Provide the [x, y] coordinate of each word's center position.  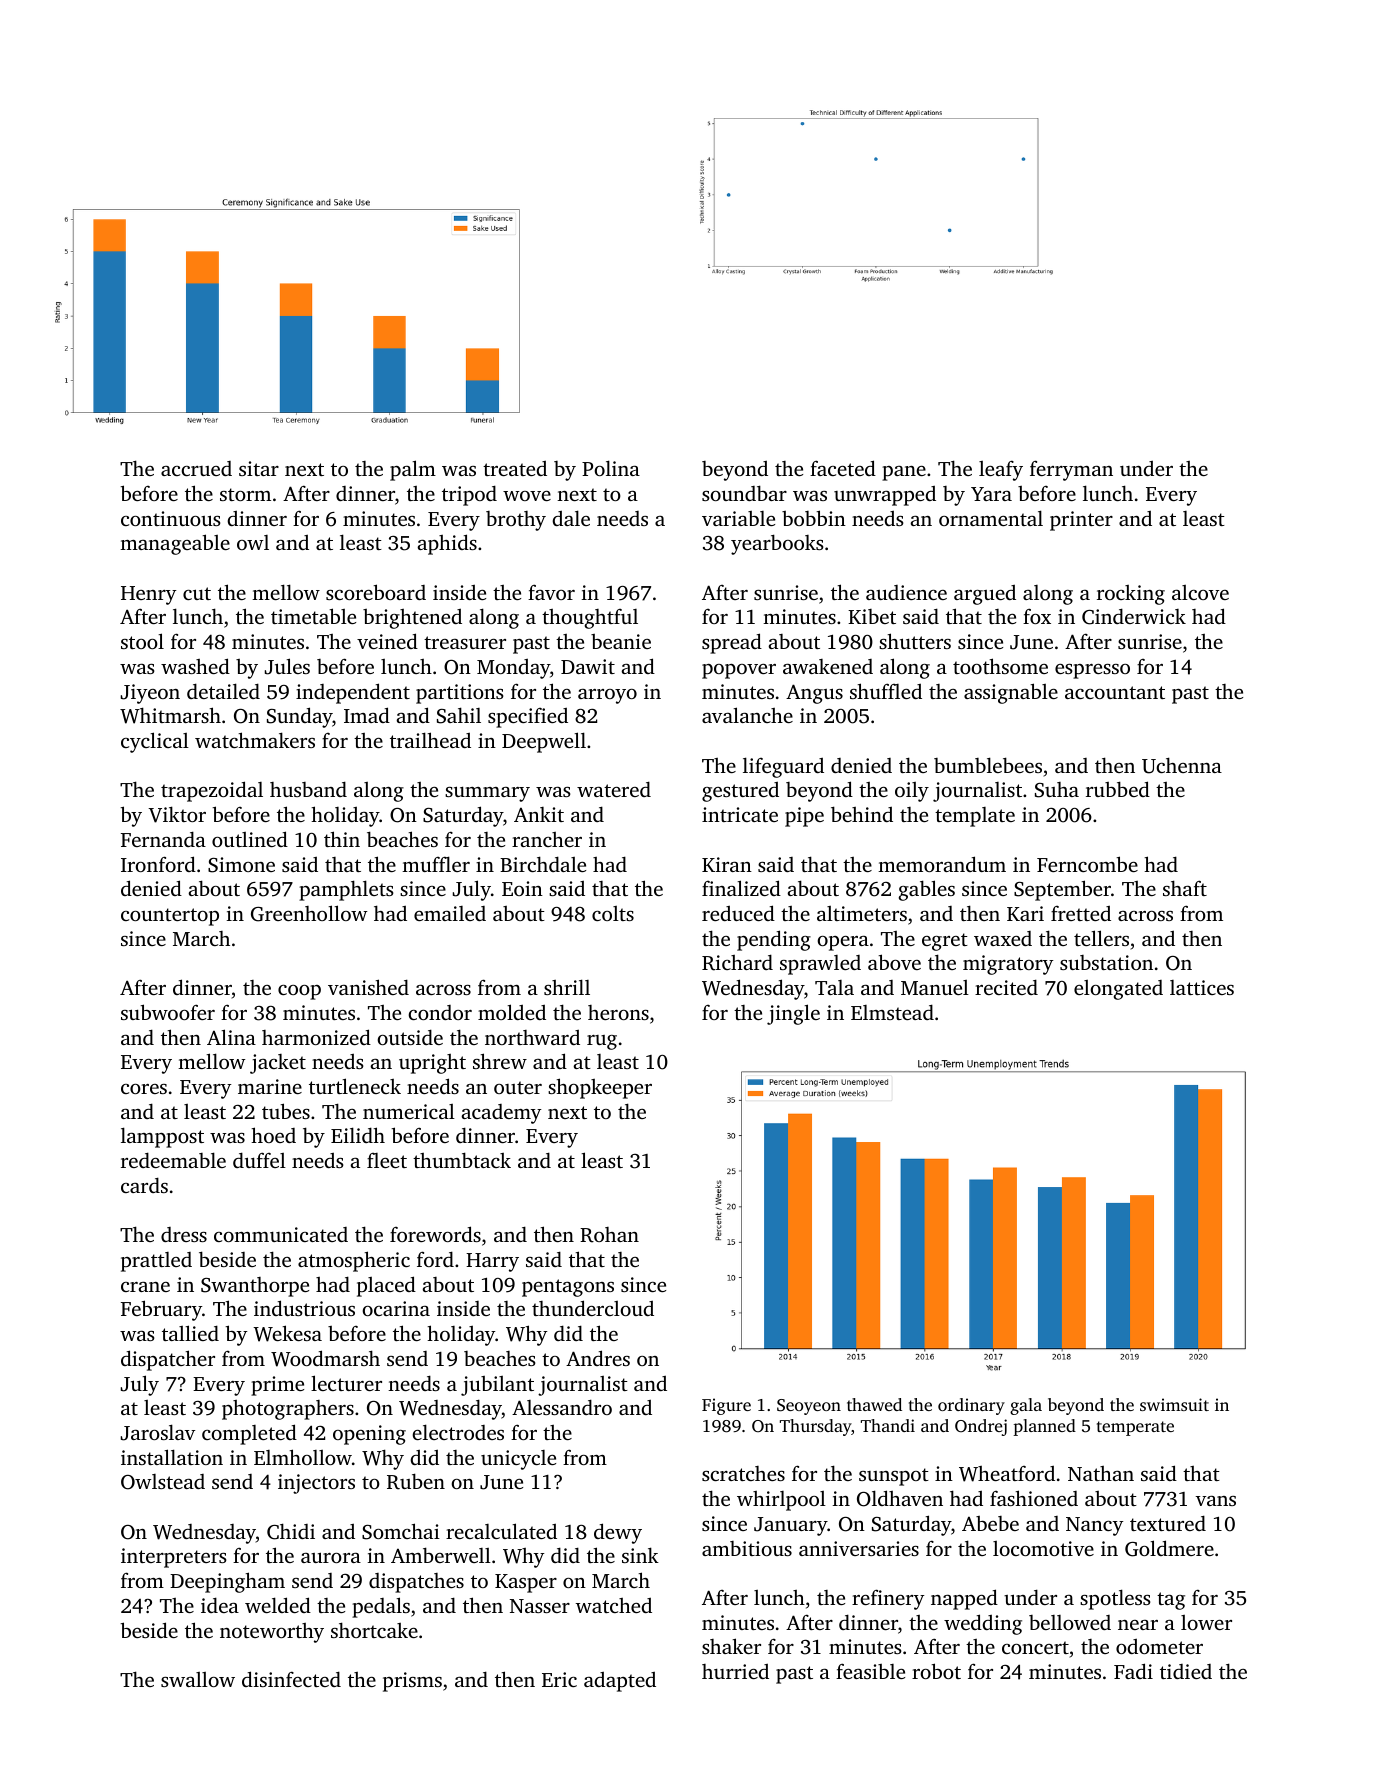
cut [197, 593]
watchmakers [255, 740]
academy [501, 1114]
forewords [435, 1234]
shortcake [374, 1630]
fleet [387, 1160]
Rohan [609, 1235]
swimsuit [1174, 1404]
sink [640, 1555]
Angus [814, 694]
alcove [1200, 592]
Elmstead [892, 1012]
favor [551, 592]
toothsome [1000, 666]
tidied [1186, 1671]
